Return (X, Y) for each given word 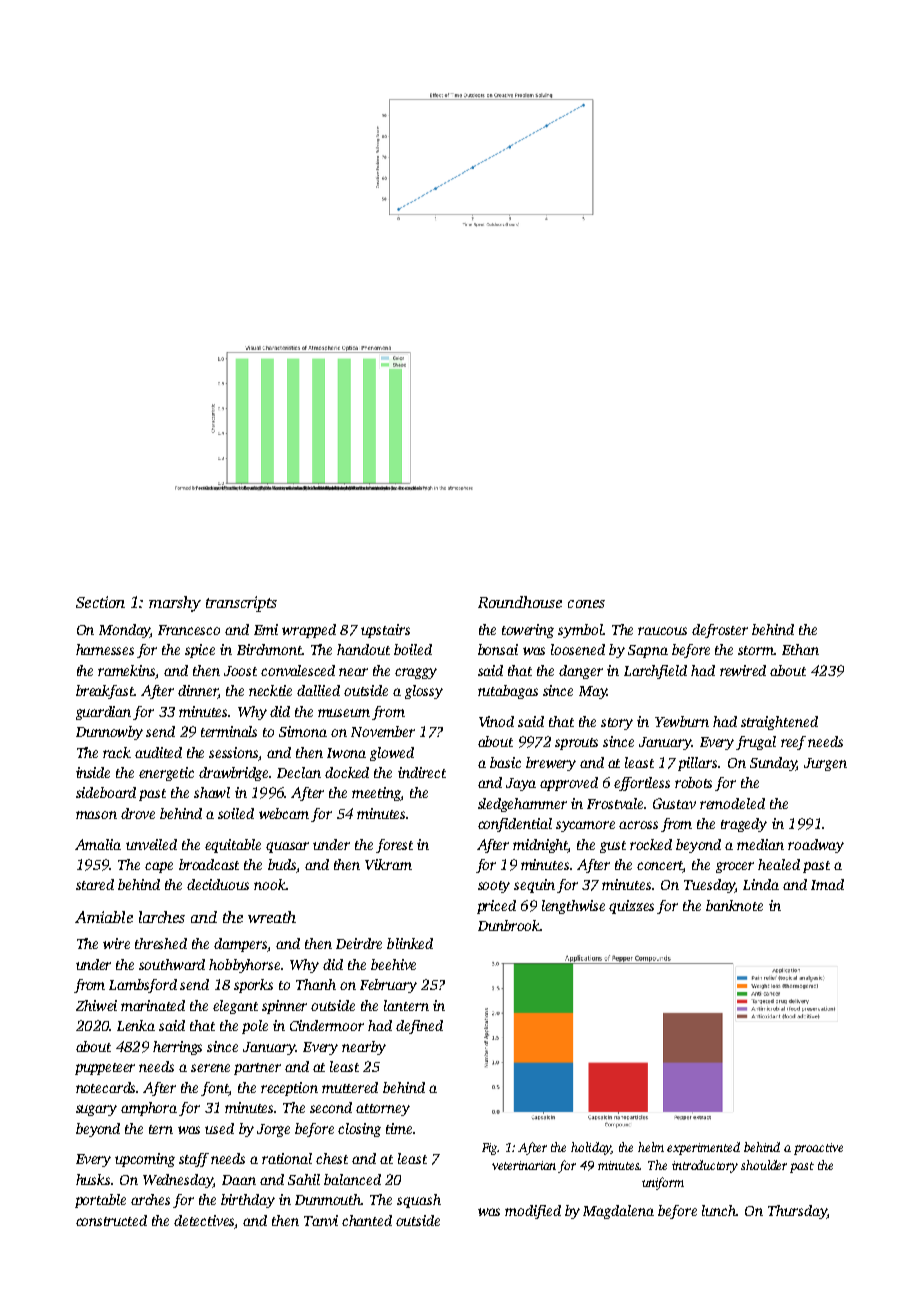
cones (586, 604)
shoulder (764, 1165)
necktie (270, 690)
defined (419, 1027)
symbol (580, 631)
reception (289, 1089)
